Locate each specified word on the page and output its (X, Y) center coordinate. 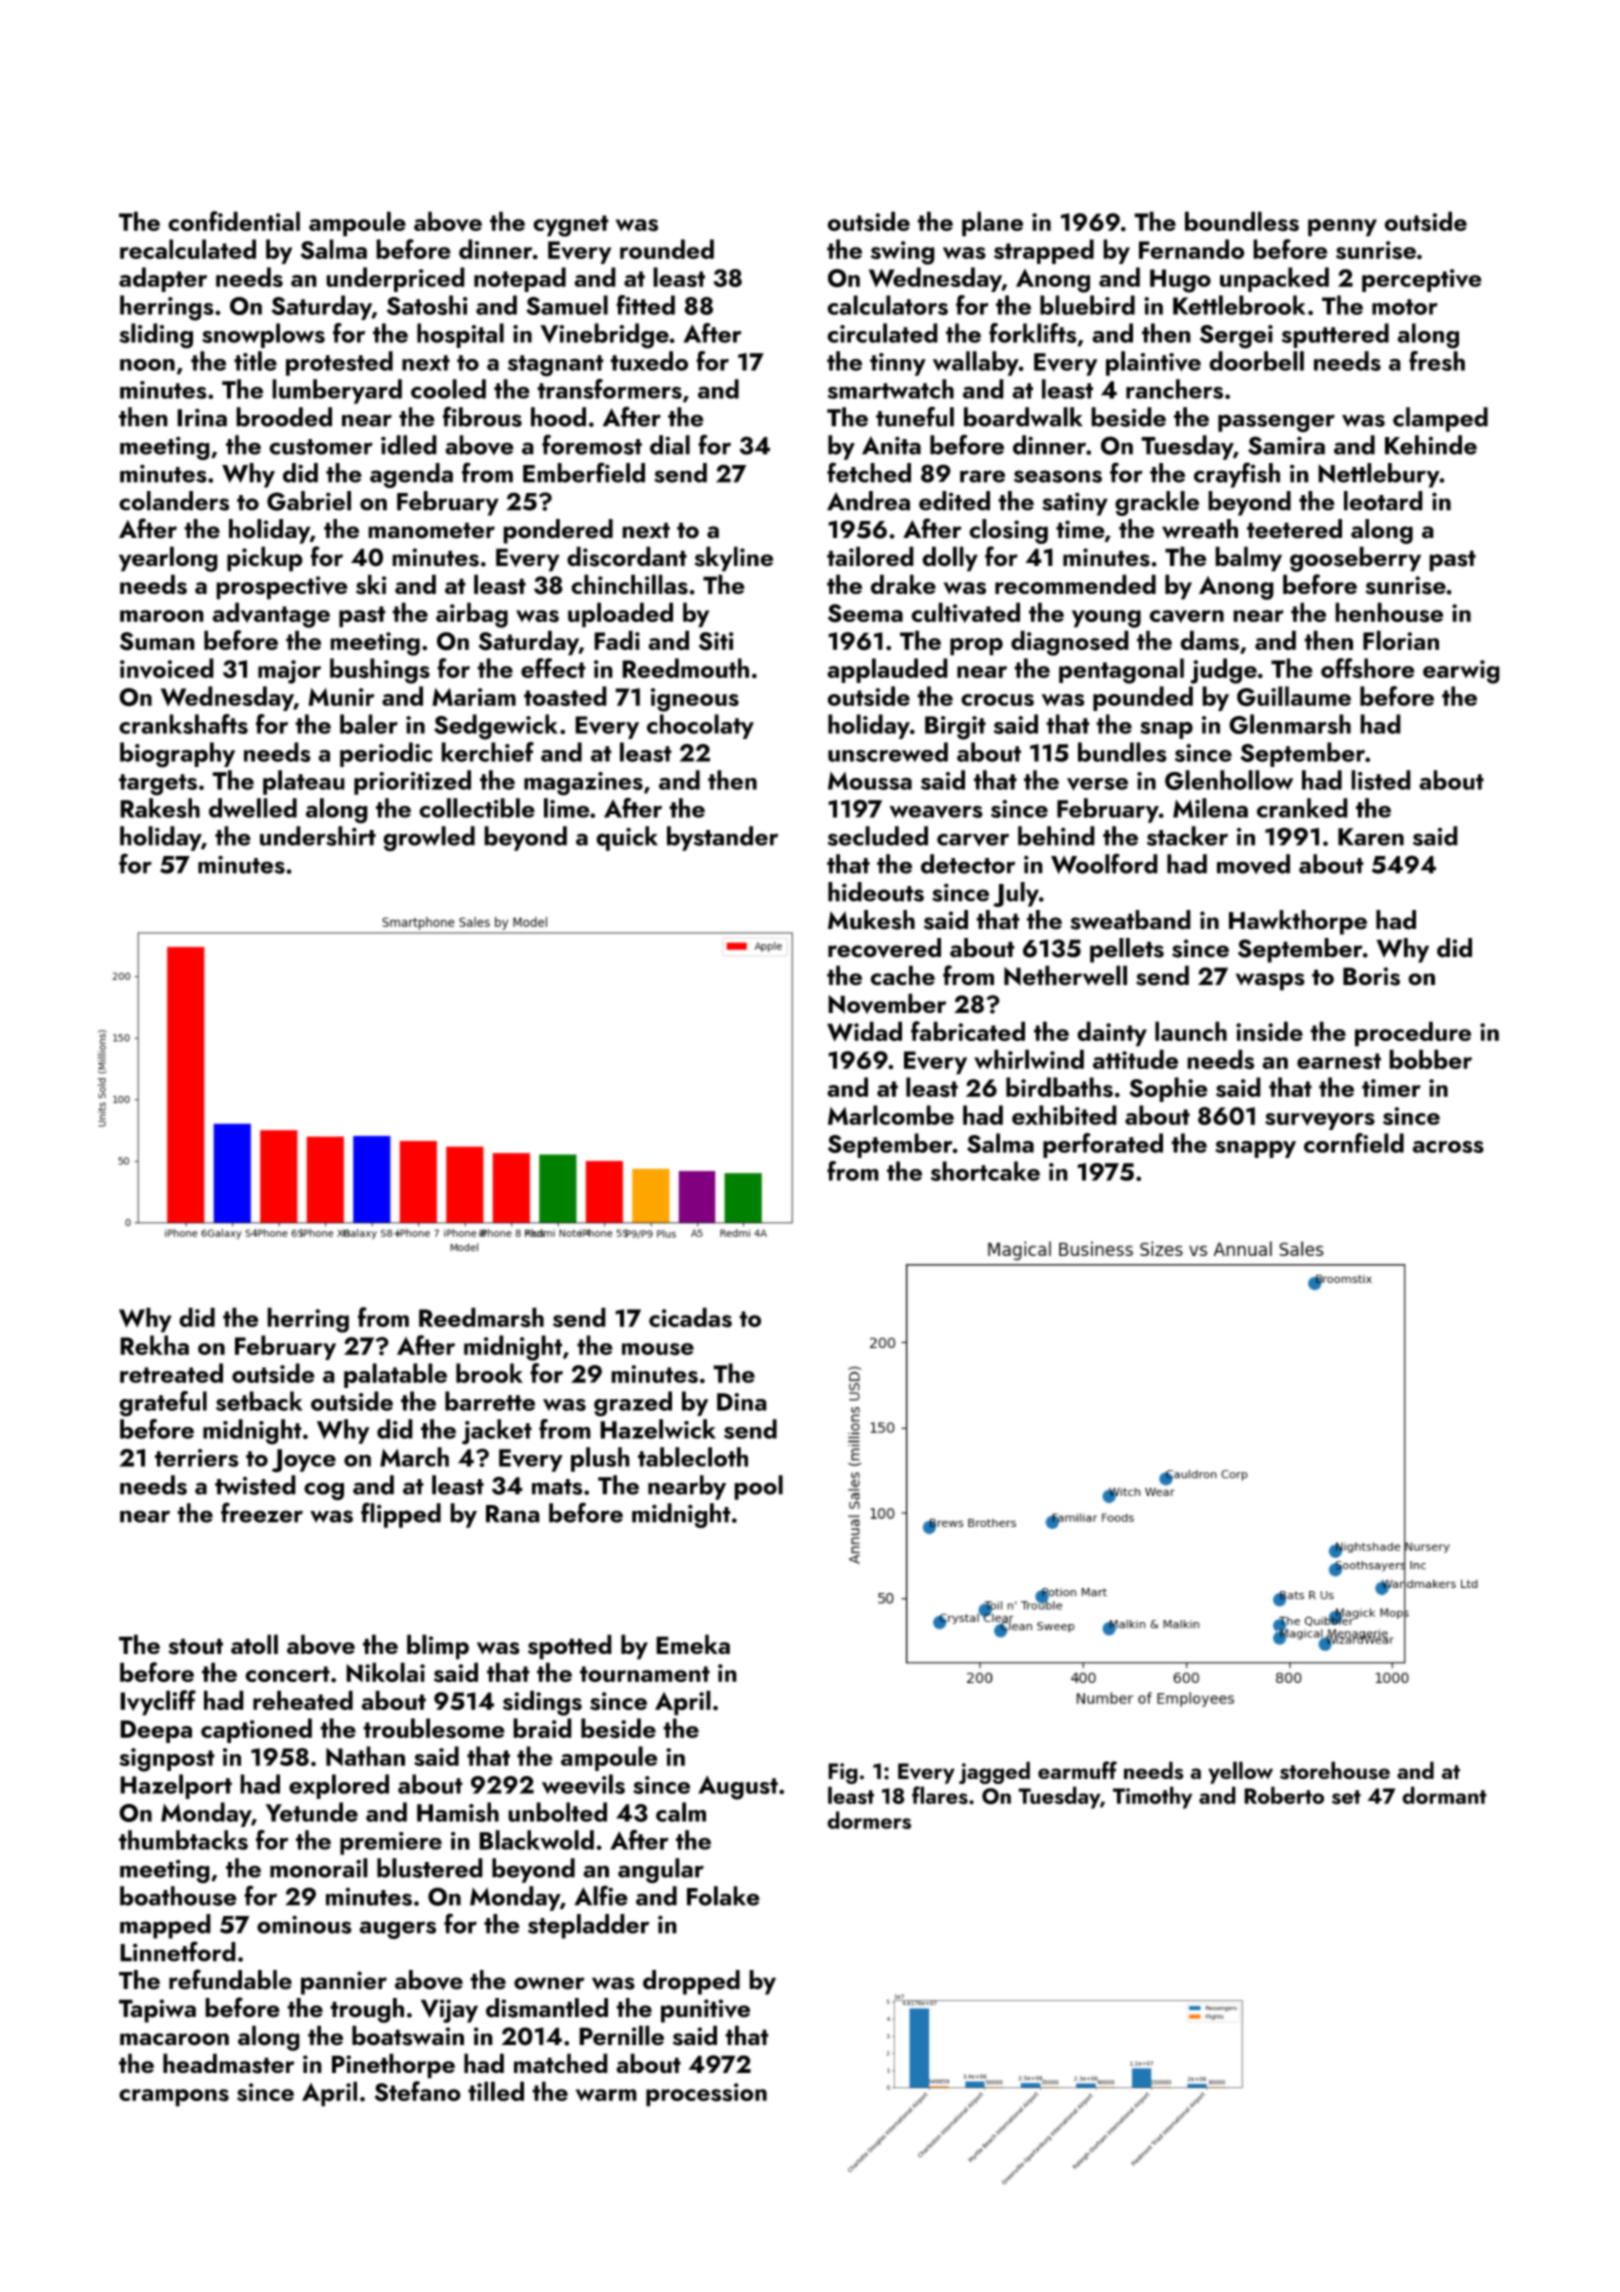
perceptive (1422, 280)
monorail (319, 1868)
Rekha (154, 1345)
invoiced (167, 668)
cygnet (571, 226)
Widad (864, 1031)
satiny (1075, 504)
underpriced (395, 279)
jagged (994, 1772)
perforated (1103, 1145)
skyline (733, 559)
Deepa (156, 1731)
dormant (1444, 1795)
